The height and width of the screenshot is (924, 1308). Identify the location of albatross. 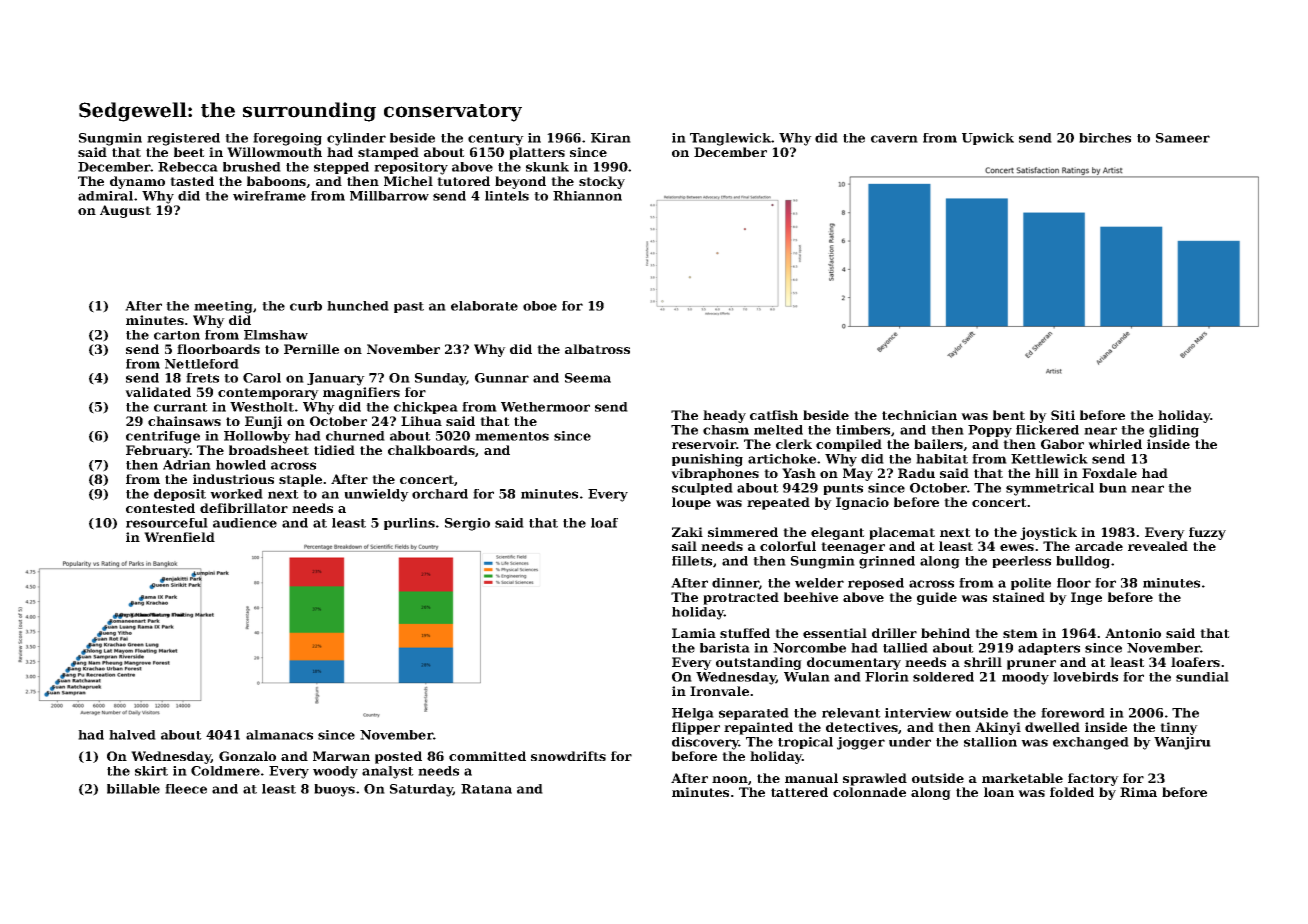
(597, 349).
